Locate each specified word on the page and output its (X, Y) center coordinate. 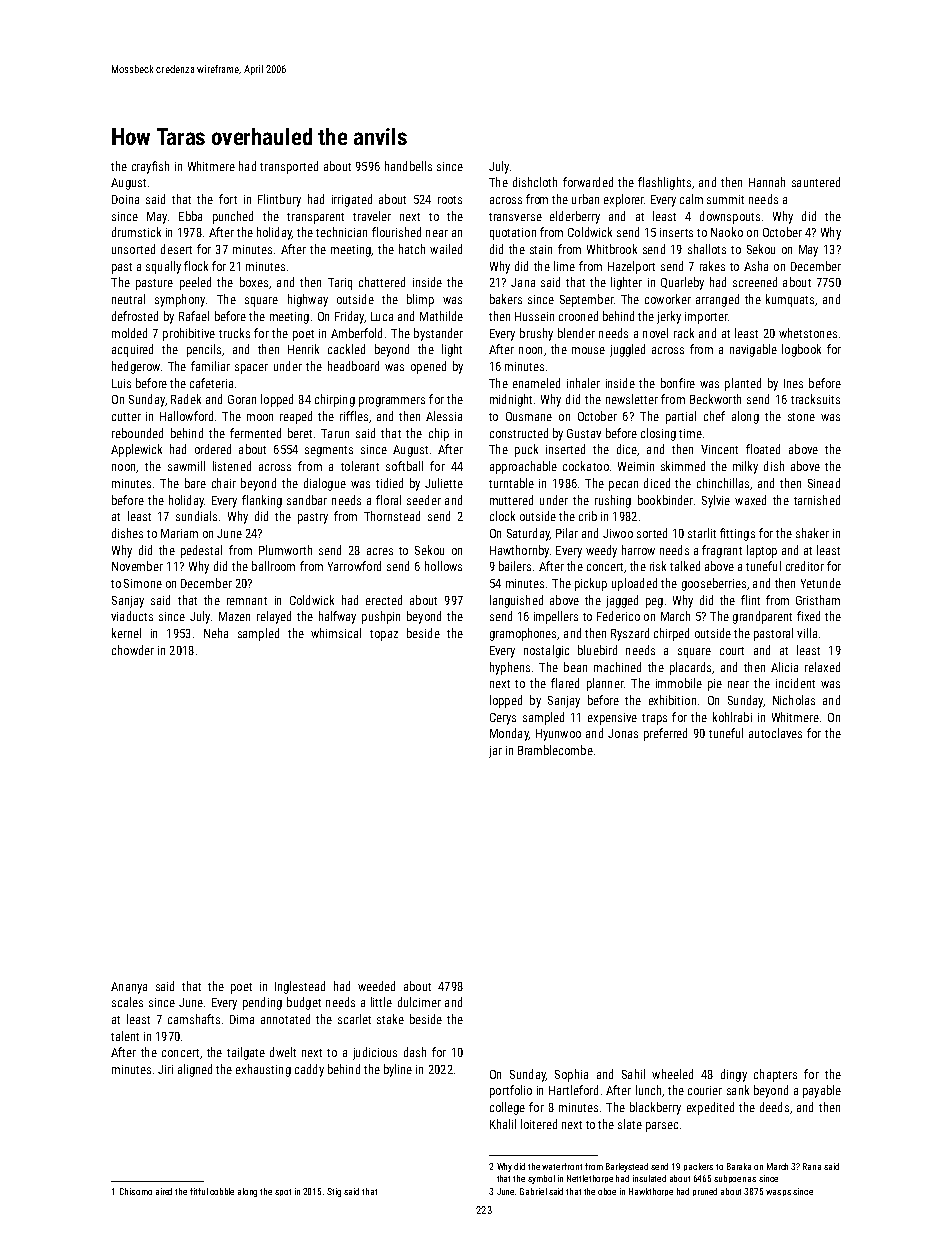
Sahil (633, 1074)
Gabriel (533, 1191)
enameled (536, 383)
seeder (424, 500)
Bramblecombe (555, 750)
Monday (509, 734)
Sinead (824, 483)
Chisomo (136, 1191)
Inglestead (300, 987)
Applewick (136, 450)
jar (495, 752)
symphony (180, 300)
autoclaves (775, 733)
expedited (710, 1108)
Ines (793, 383)
